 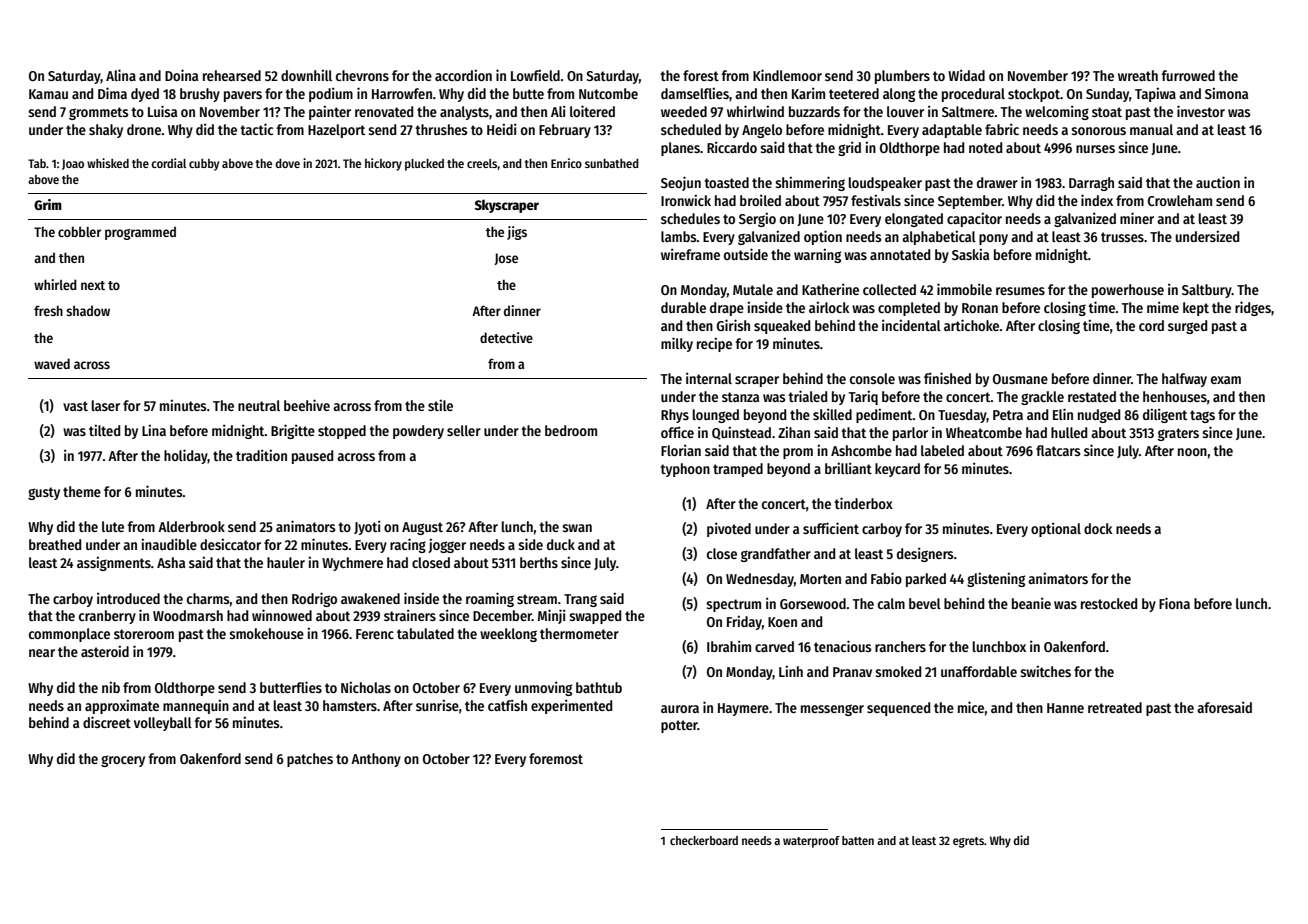 I want to click on teetered, so click(x=854, y=93).
